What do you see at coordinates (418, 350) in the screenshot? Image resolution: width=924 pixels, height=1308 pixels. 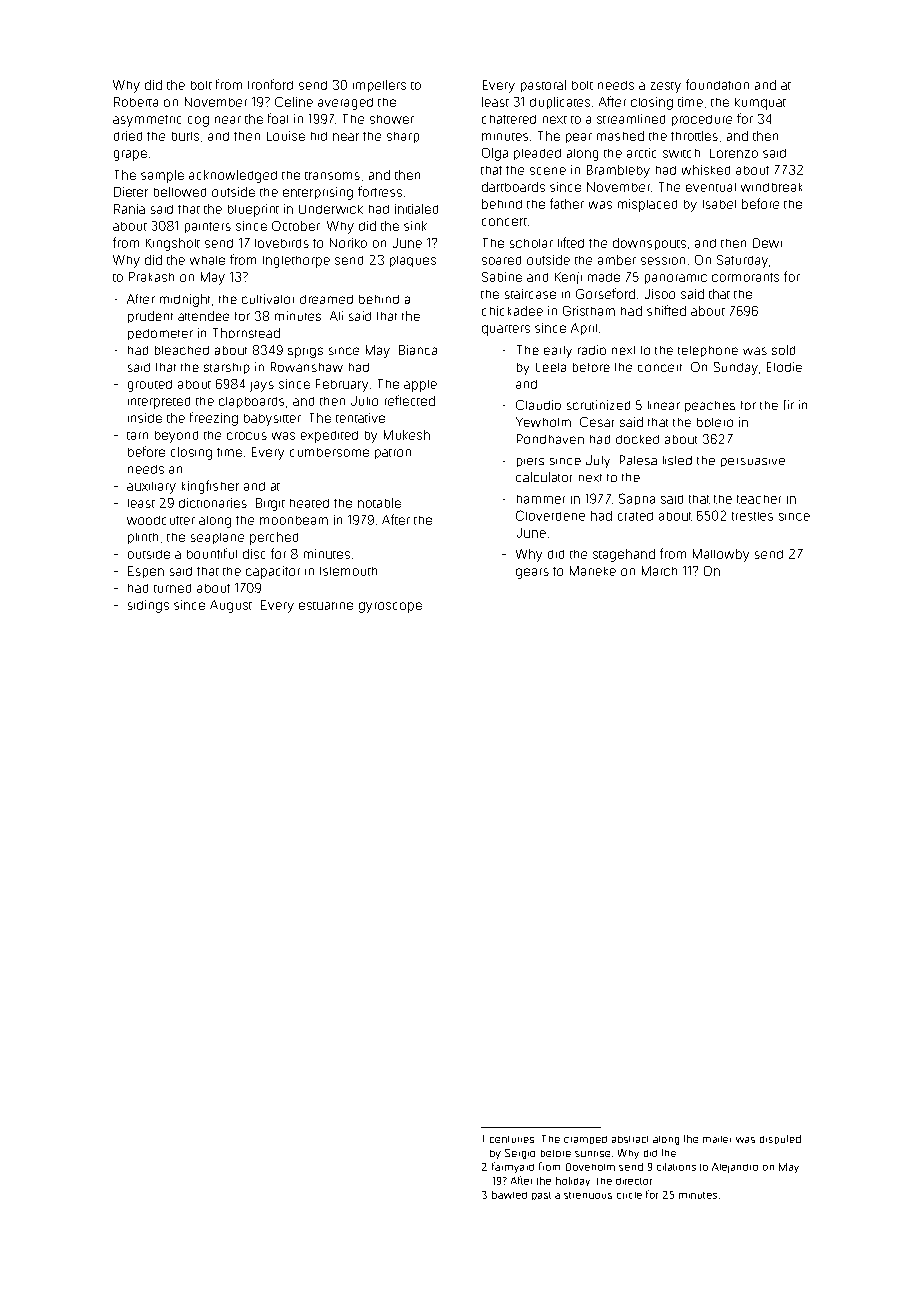 I see `Bianca` at bounding box center [418, 350].
